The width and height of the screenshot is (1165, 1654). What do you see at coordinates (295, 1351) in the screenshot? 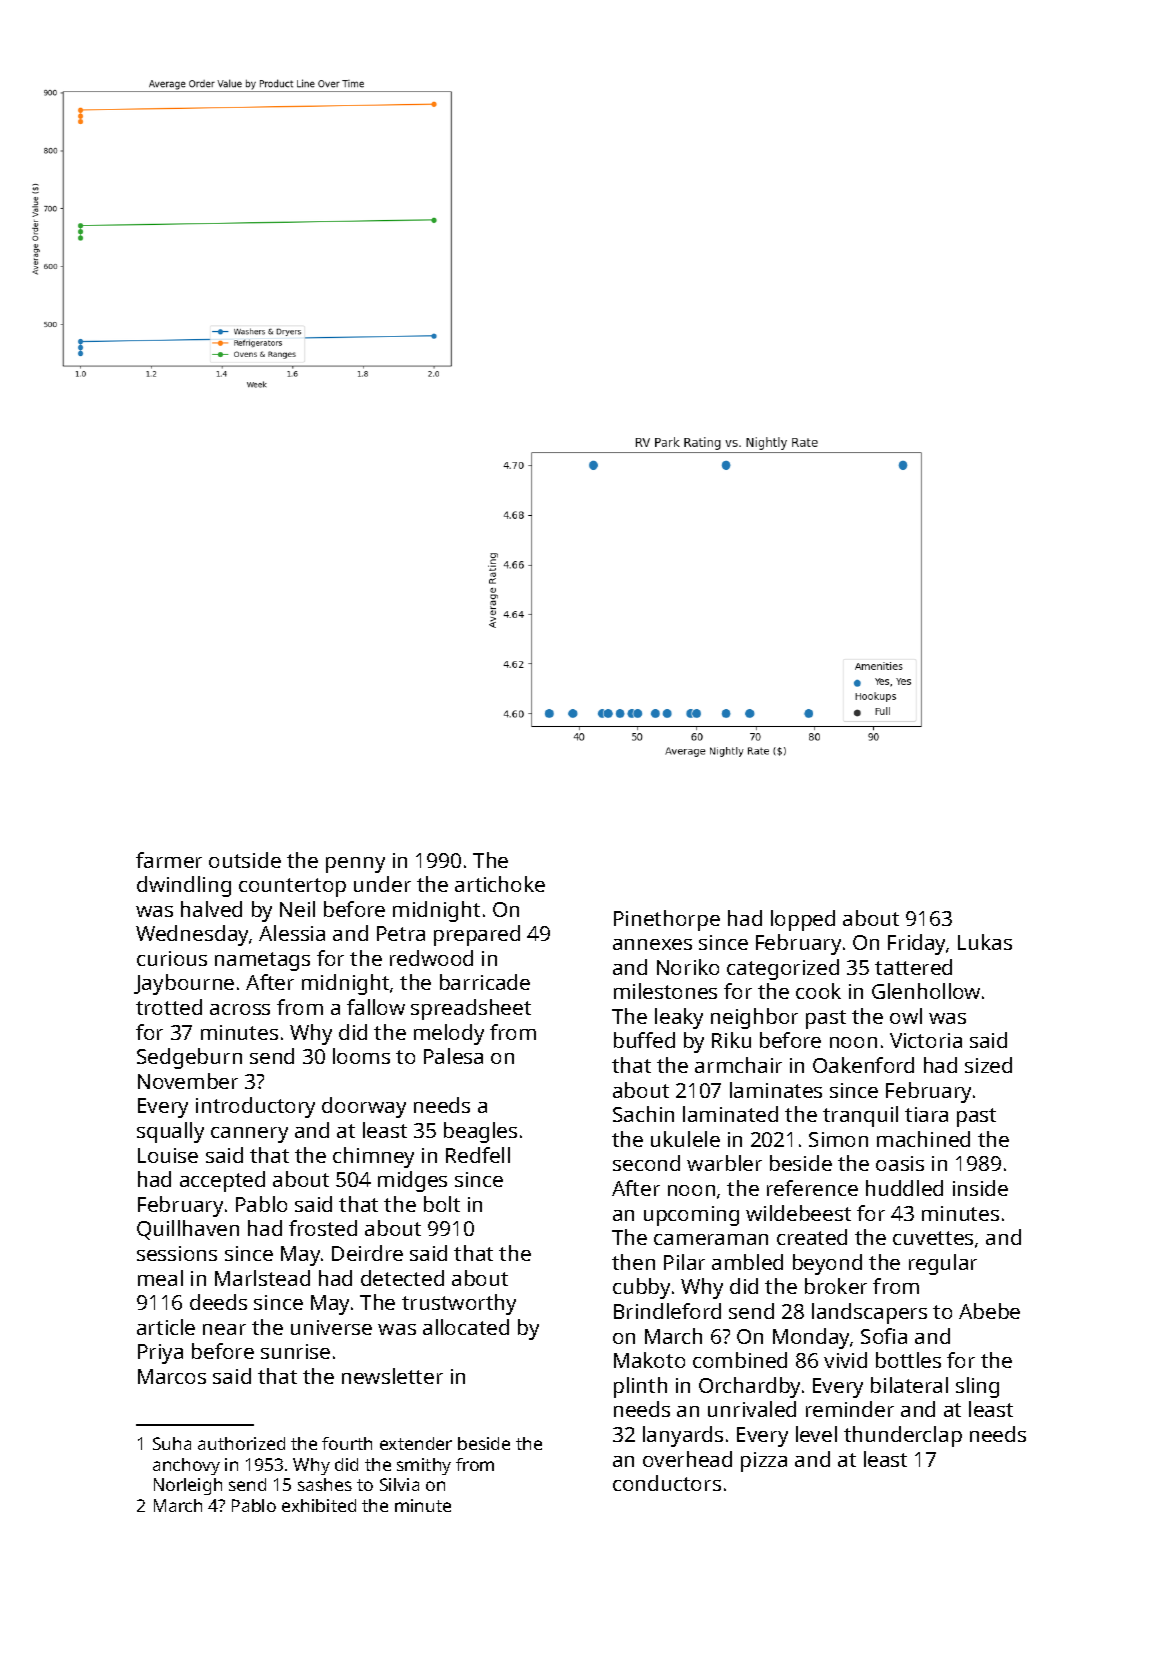
I see `sunrise` at bounding box center [295, 1351].
